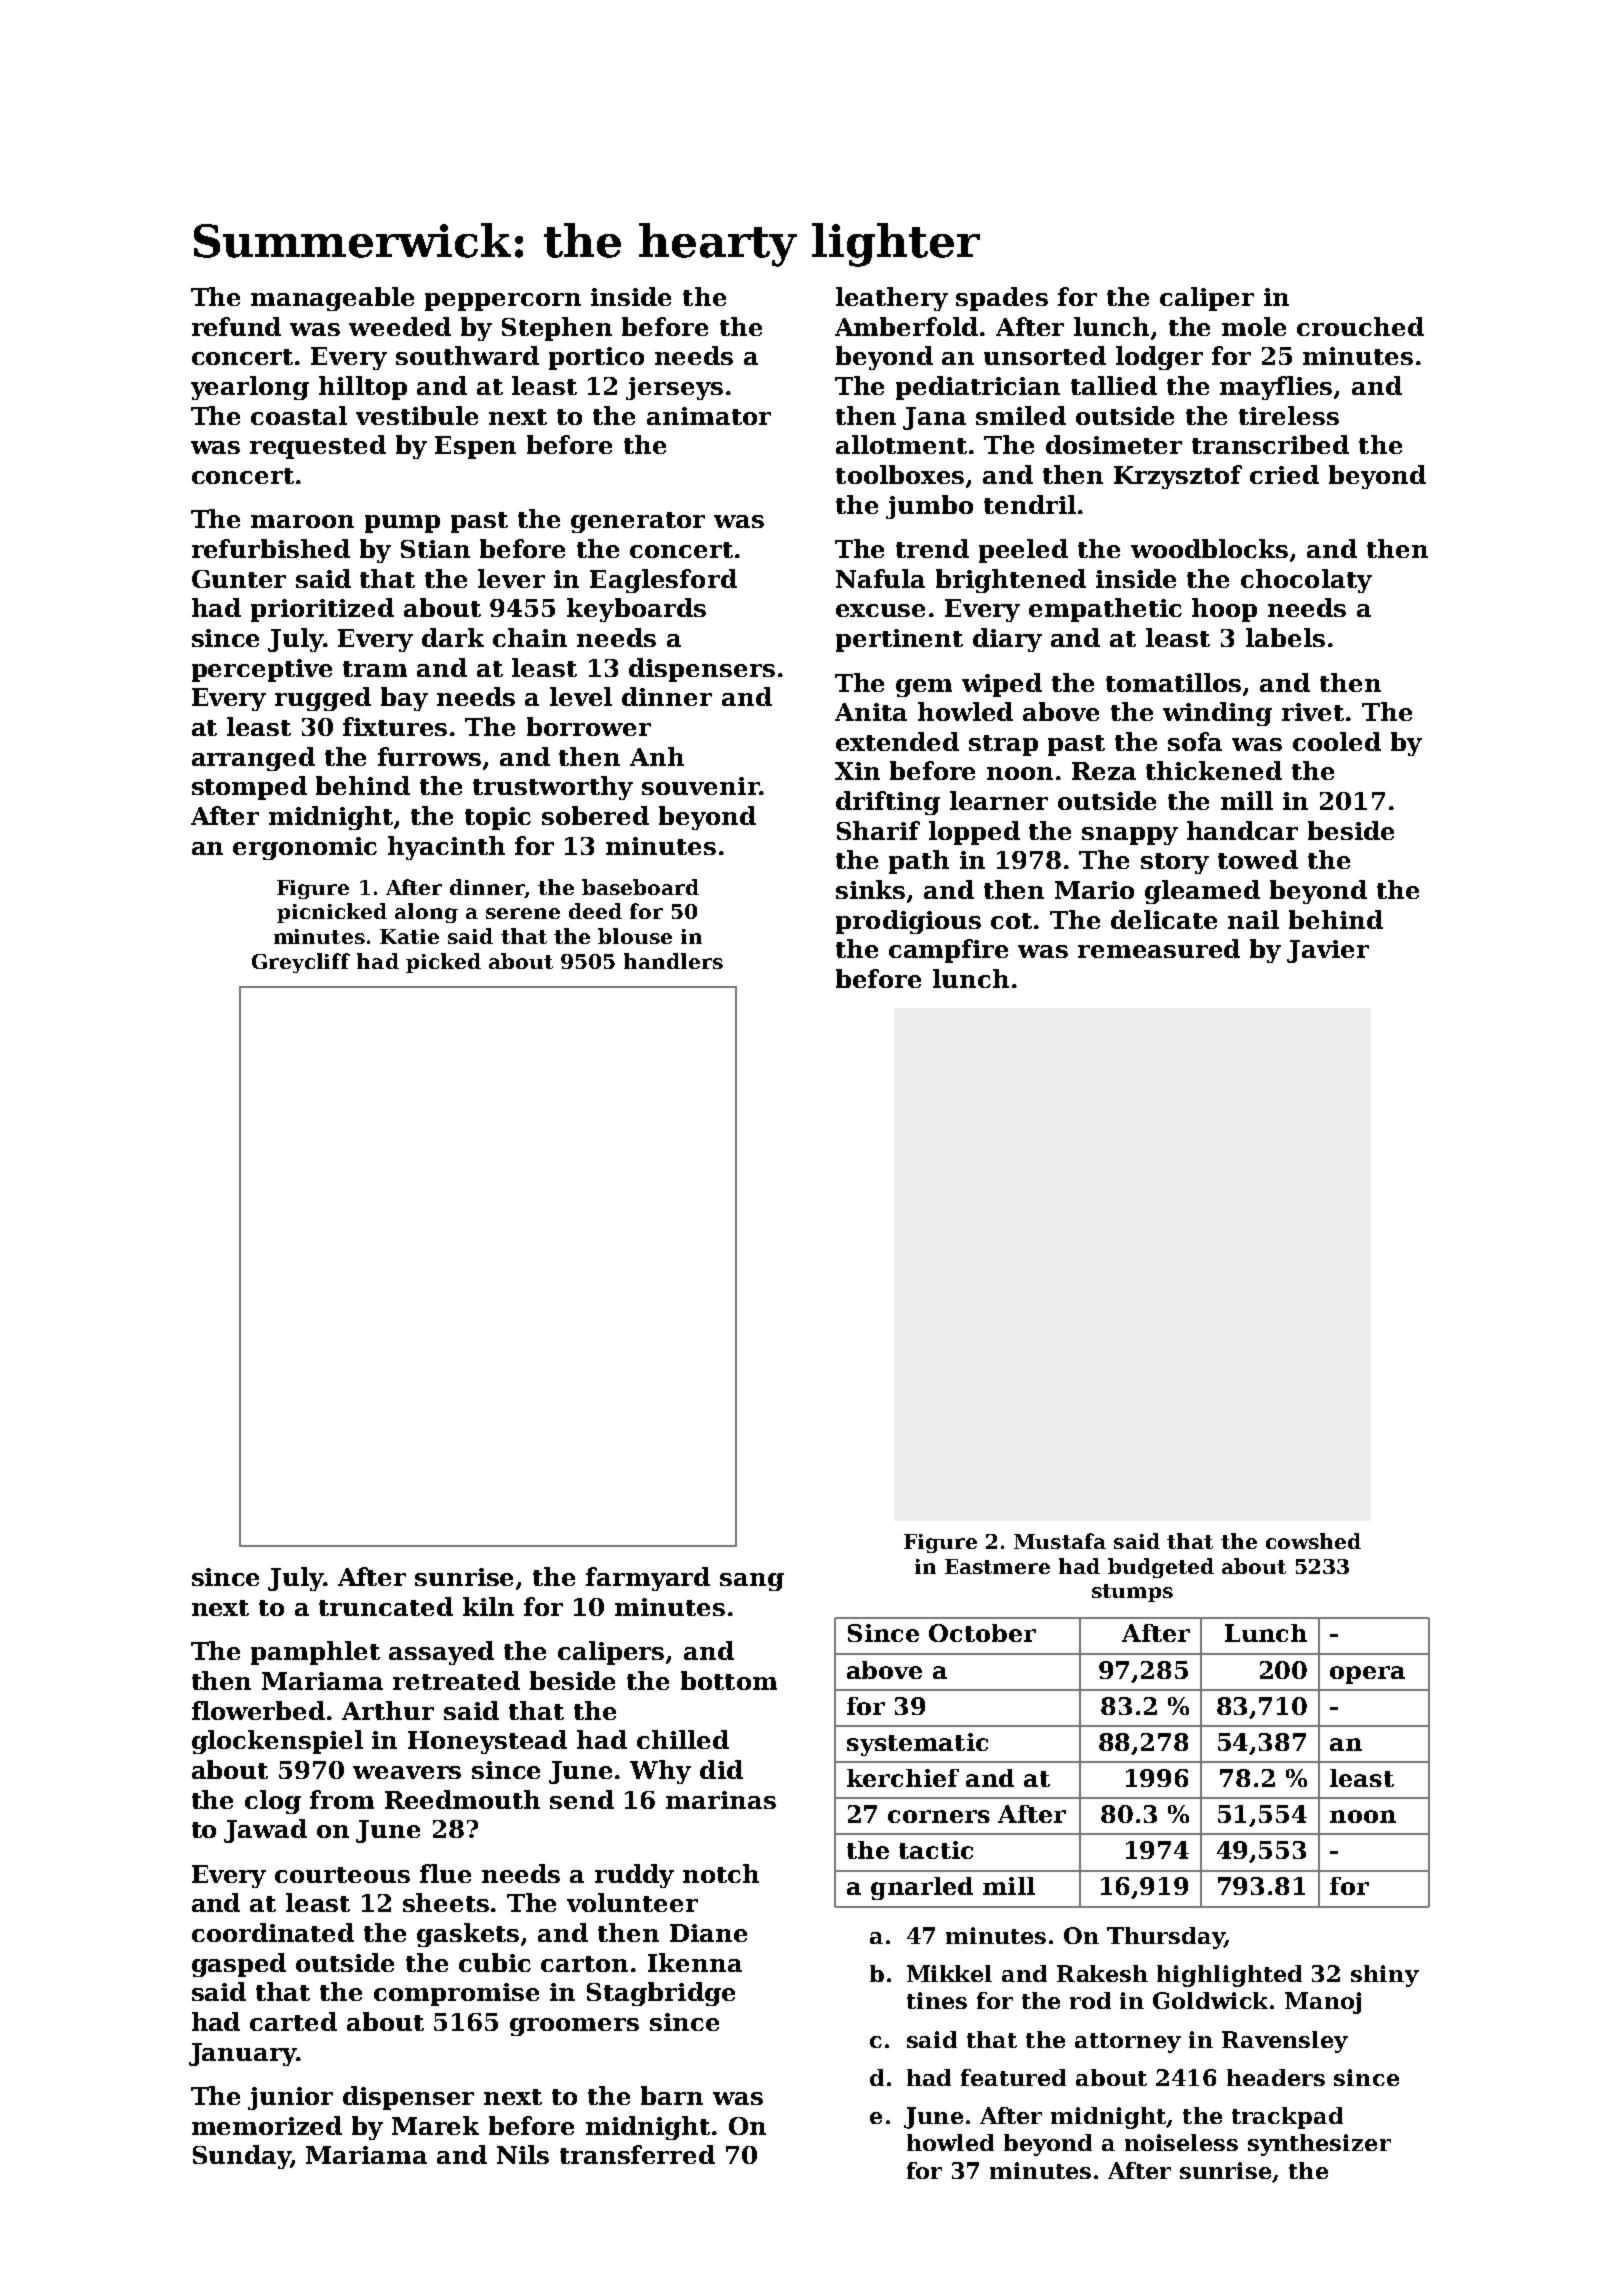 Image resolution: width=1620 pixels, height=2292 pixels. Describe the element at coordinates (637, 2154) in the screenshot. I see `transferred` at that location.
